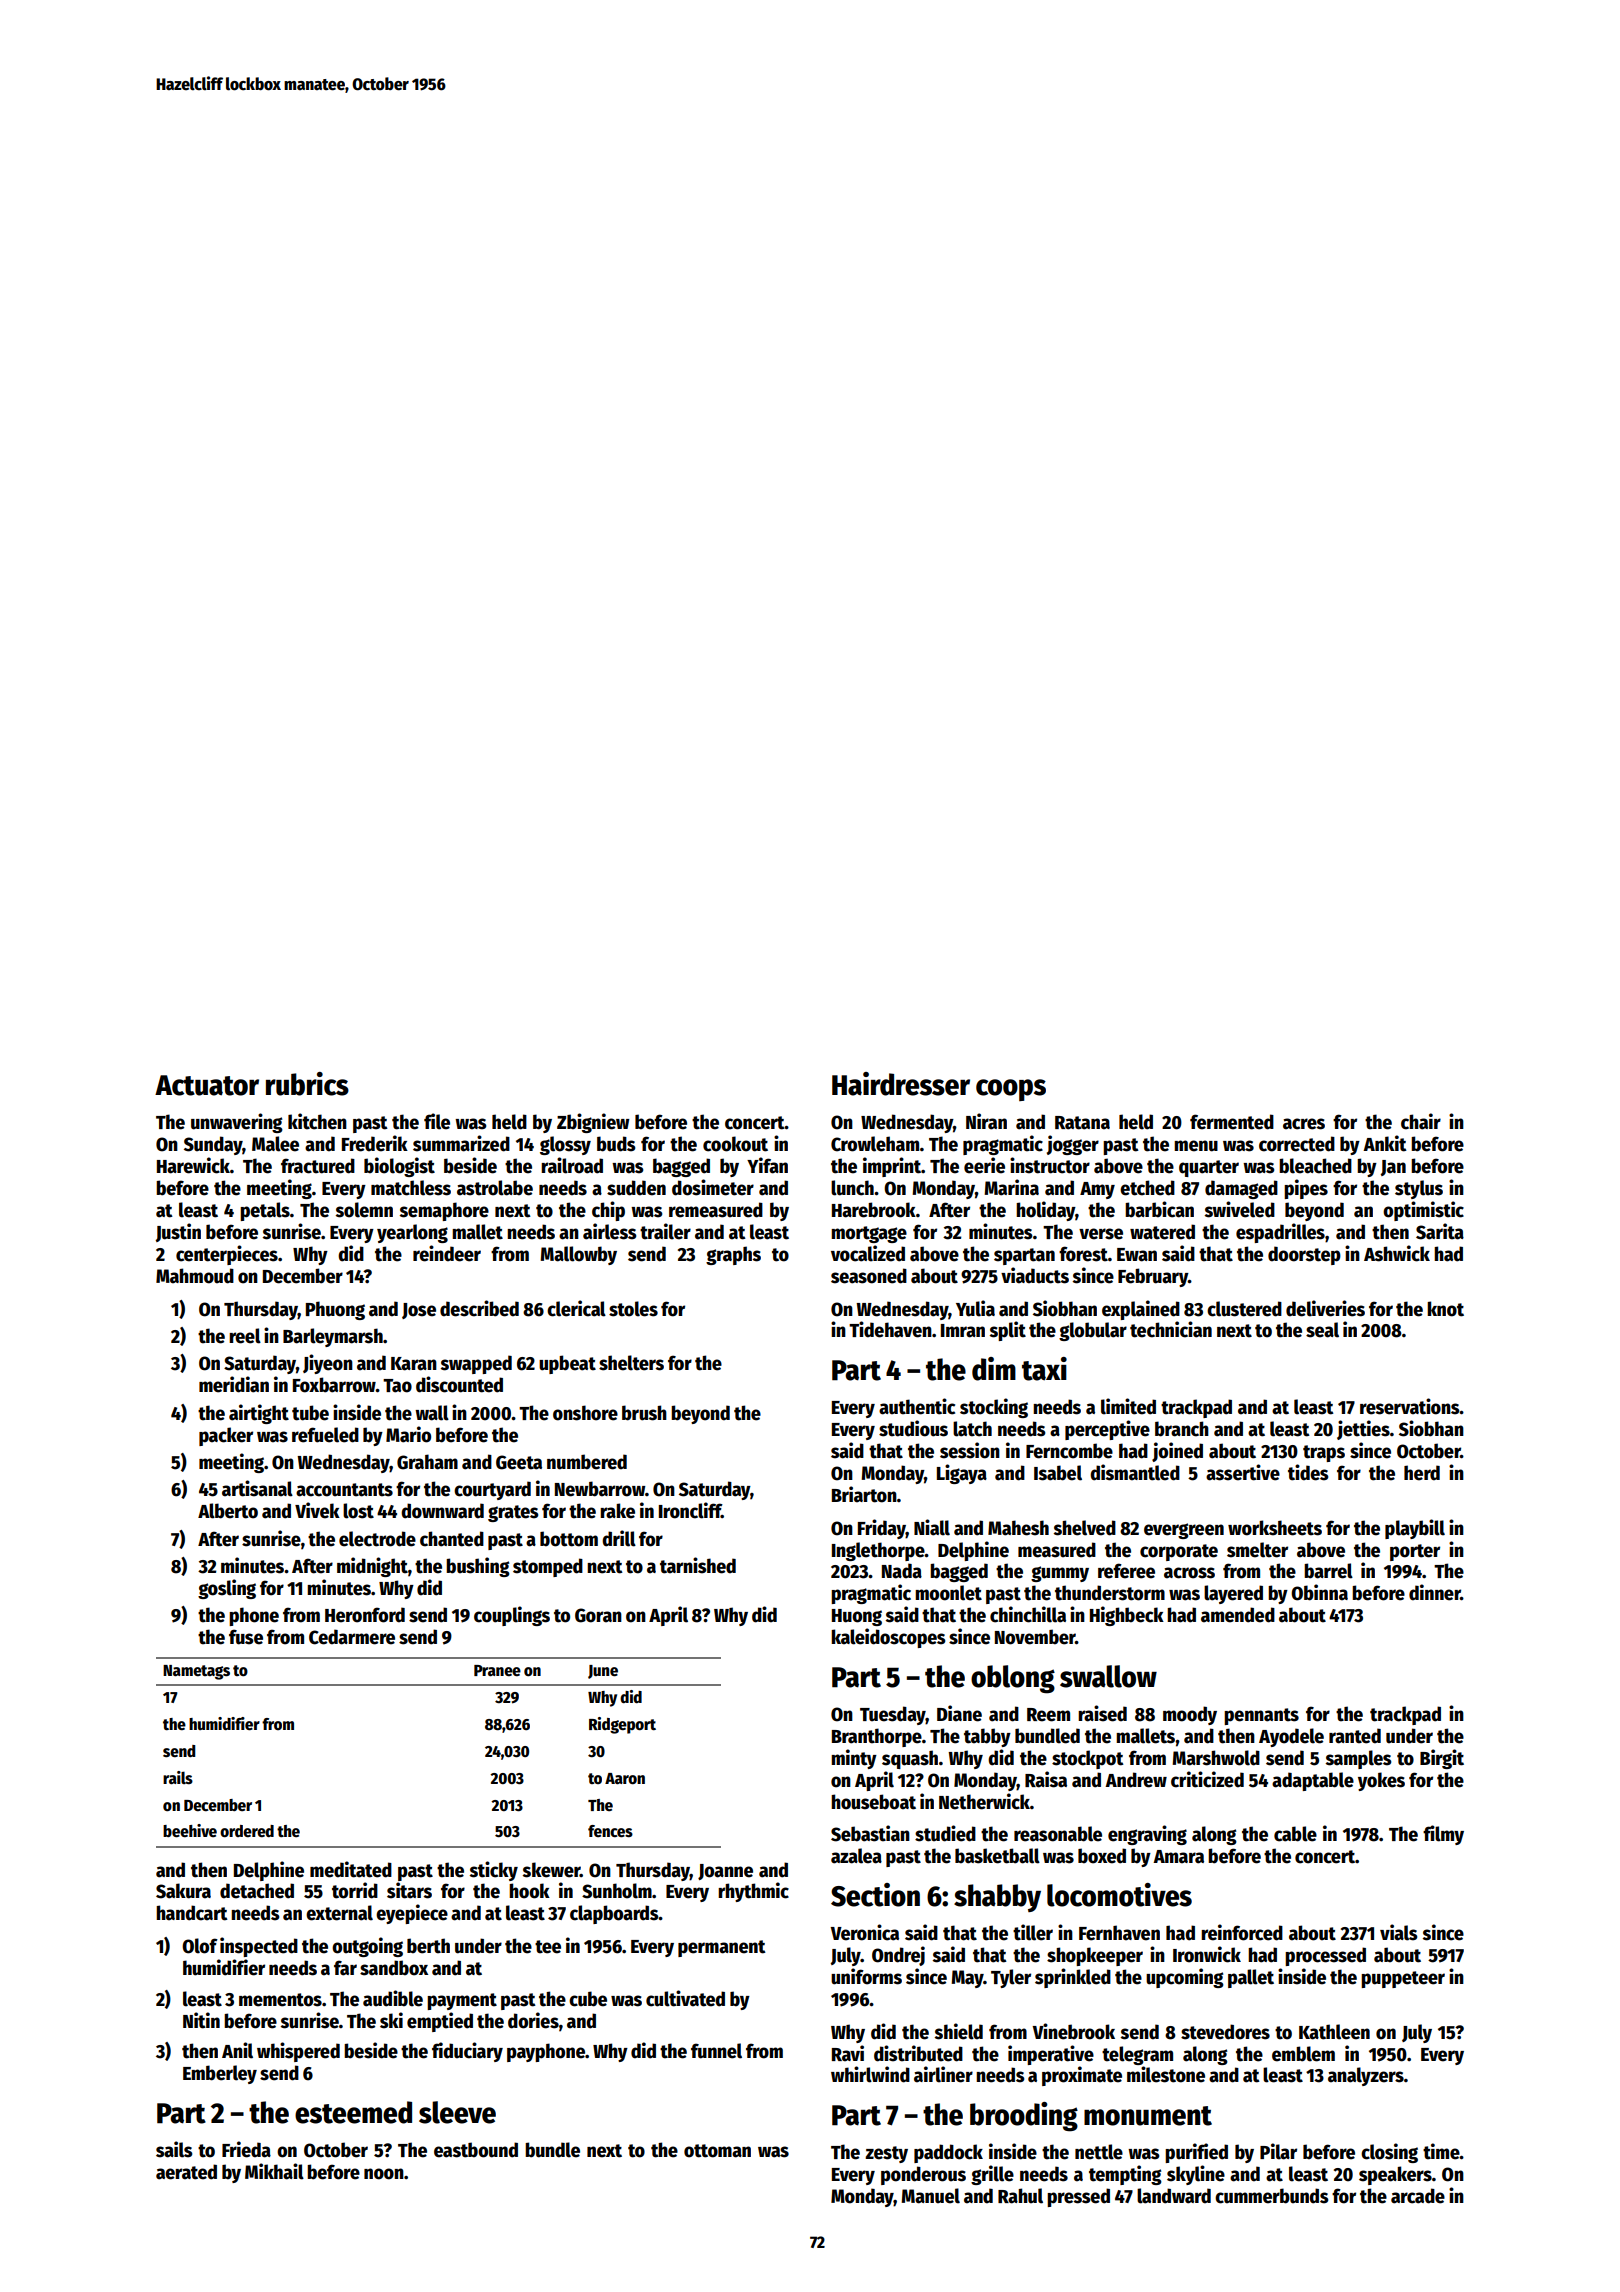 The image size is (1620, 2292). I want to click on detached, so click(257, 1891).
